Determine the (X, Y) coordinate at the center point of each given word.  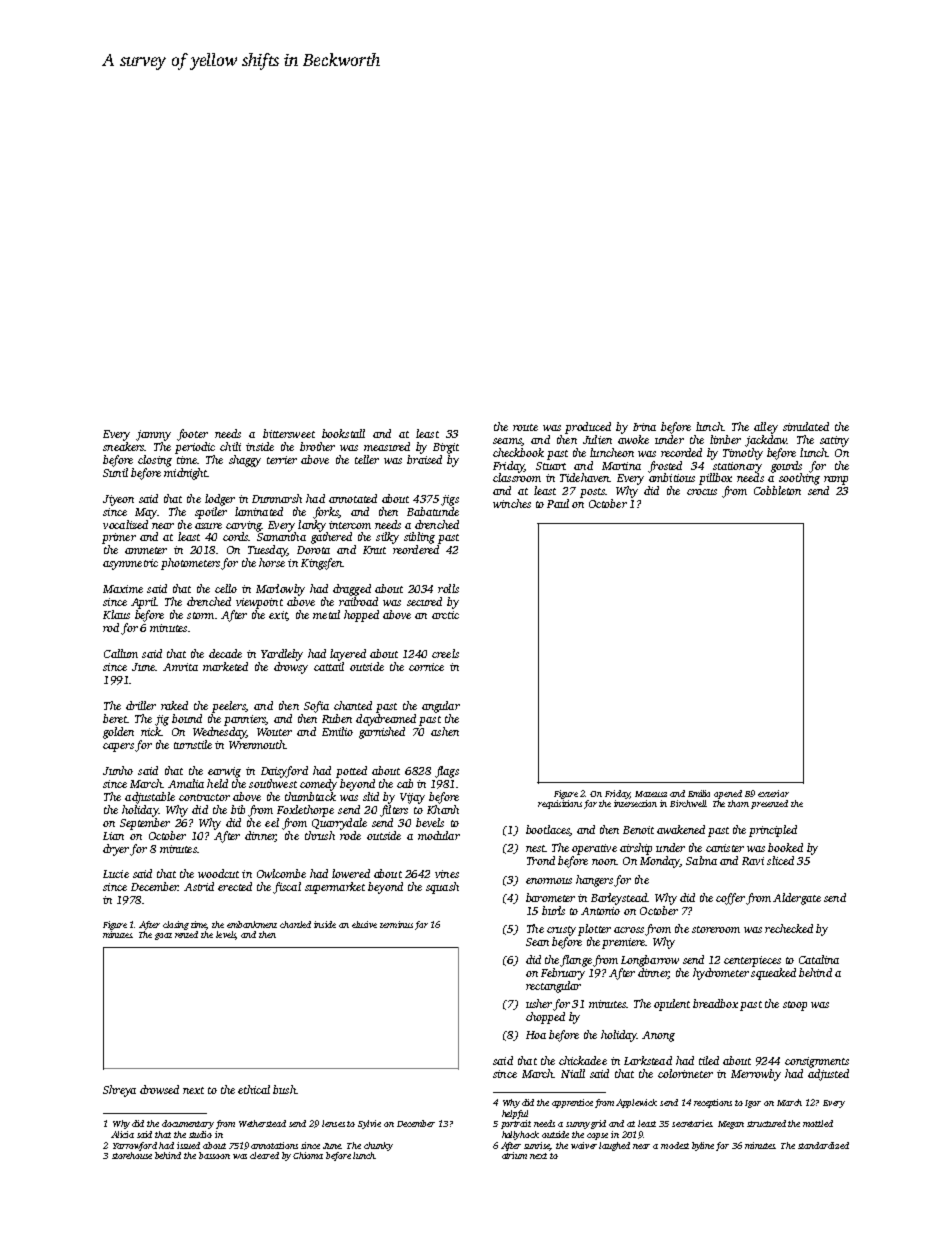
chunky (378, 1146)
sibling (419, 538)
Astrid (199, 886)
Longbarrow (650, 961)
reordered (416, 549)
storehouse (132, 1155)
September (145, 824)
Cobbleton (777, 490)
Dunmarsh (277, 498)
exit (278, 616)
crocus (702, 492)
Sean (537, 942)
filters (394, 811)
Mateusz (651, 794)
